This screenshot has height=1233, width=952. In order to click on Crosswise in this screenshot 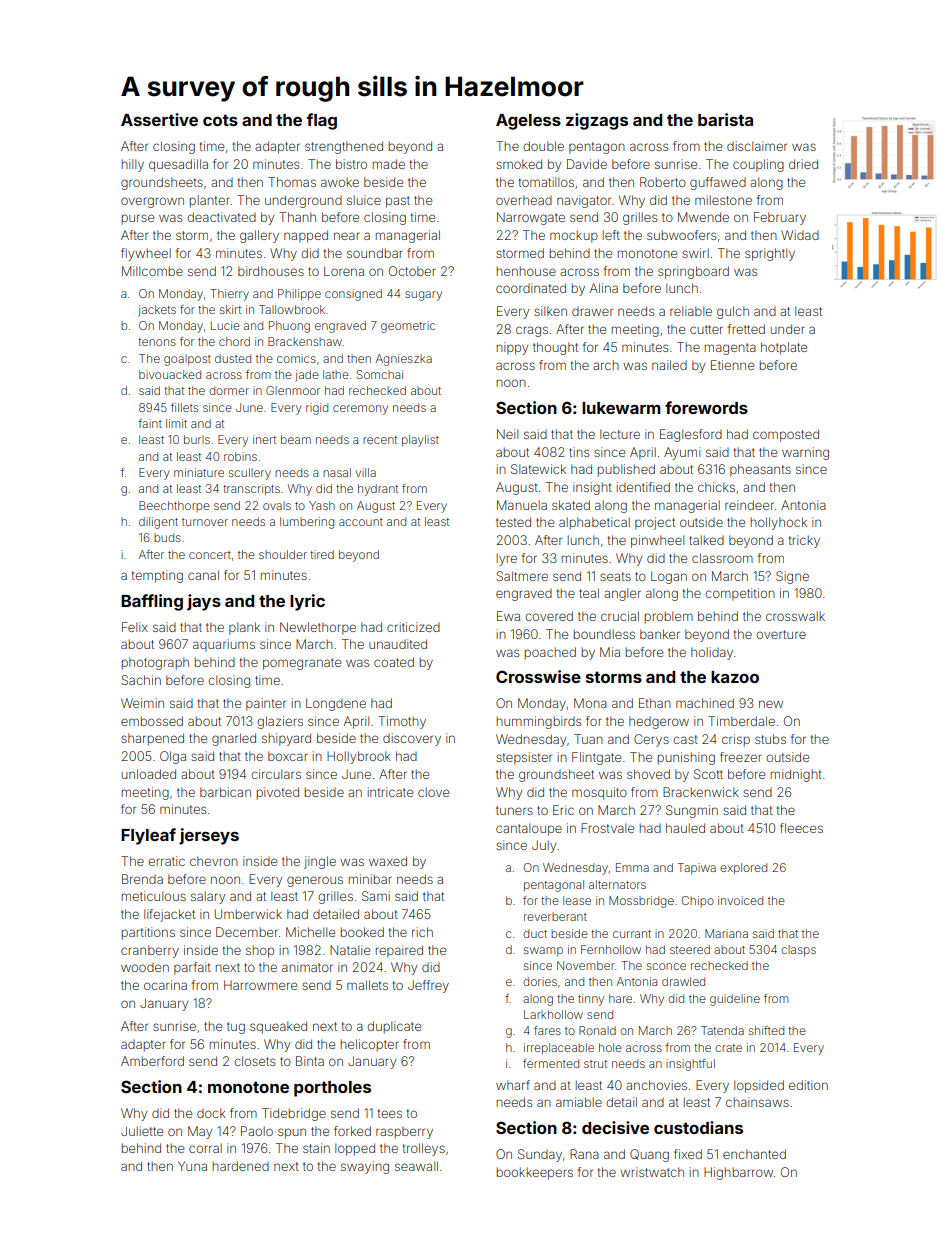, I will do `click(538, 676)`.
